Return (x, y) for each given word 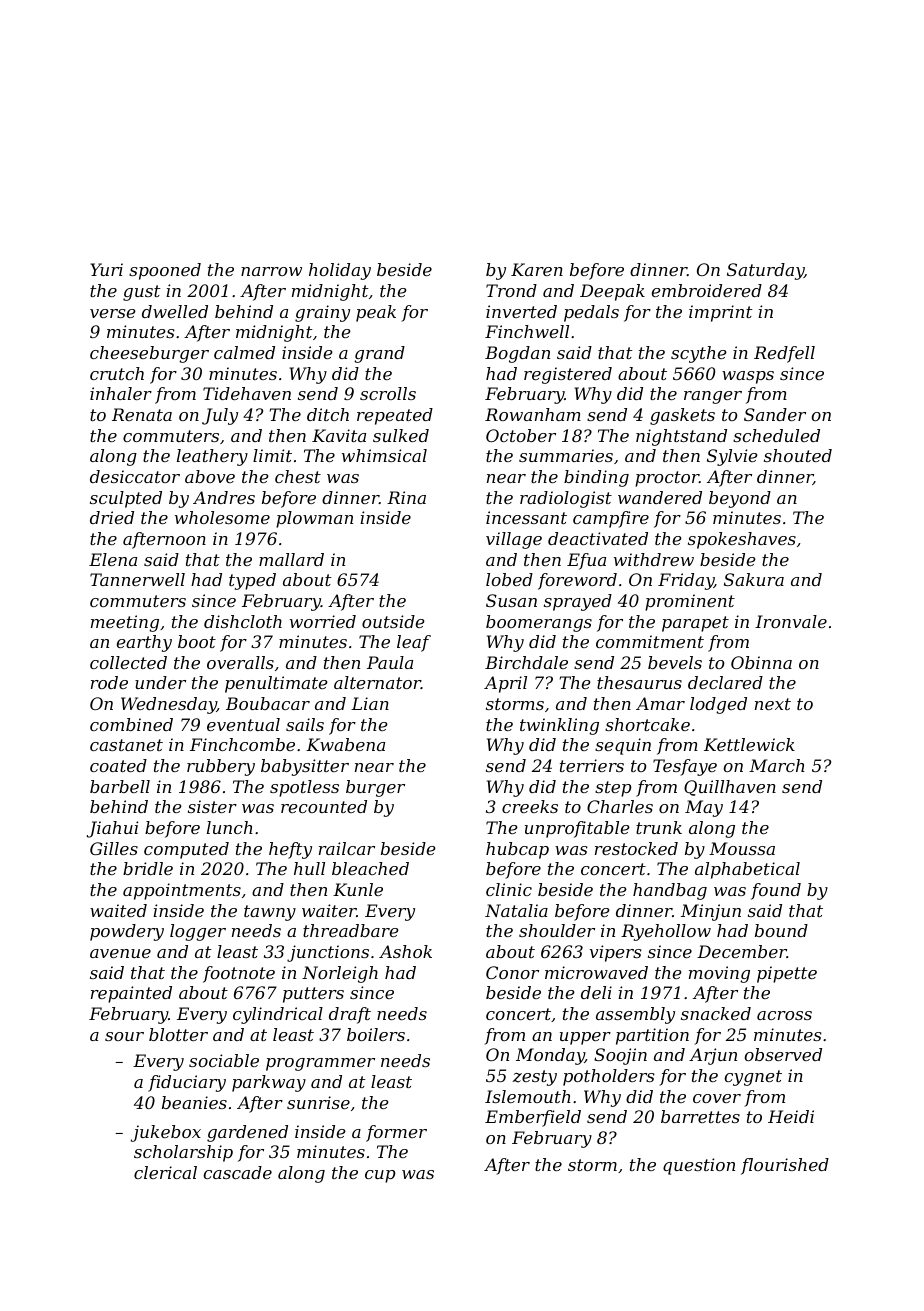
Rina (406, 497)
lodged (718, 705)
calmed (244, 352)
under (160, 682)
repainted (131, 994)
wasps (748, 377)
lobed (509, 579)
